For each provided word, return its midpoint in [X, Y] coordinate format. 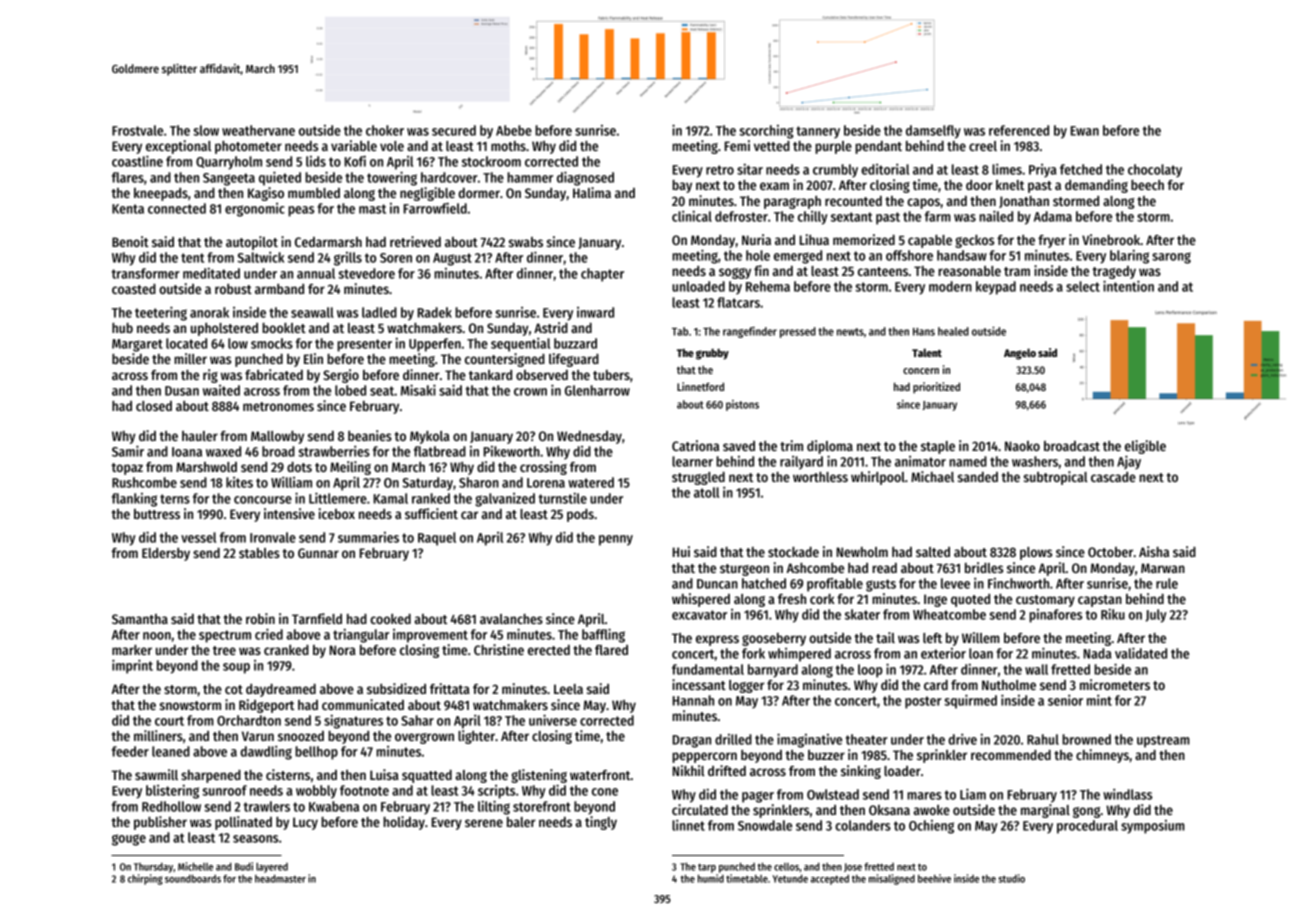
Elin [313, 358]
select [1083, 286]
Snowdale [765, 825]
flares [128, 177]
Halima [592, 192]
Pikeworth [511, 451]
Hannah [693, 700]
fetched [1081, 169]
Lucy [305, 823]
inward [595, 312]
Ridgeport [266, 706]
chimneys [1102, 756]
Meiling [350, 468]
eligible [1145, 447]
